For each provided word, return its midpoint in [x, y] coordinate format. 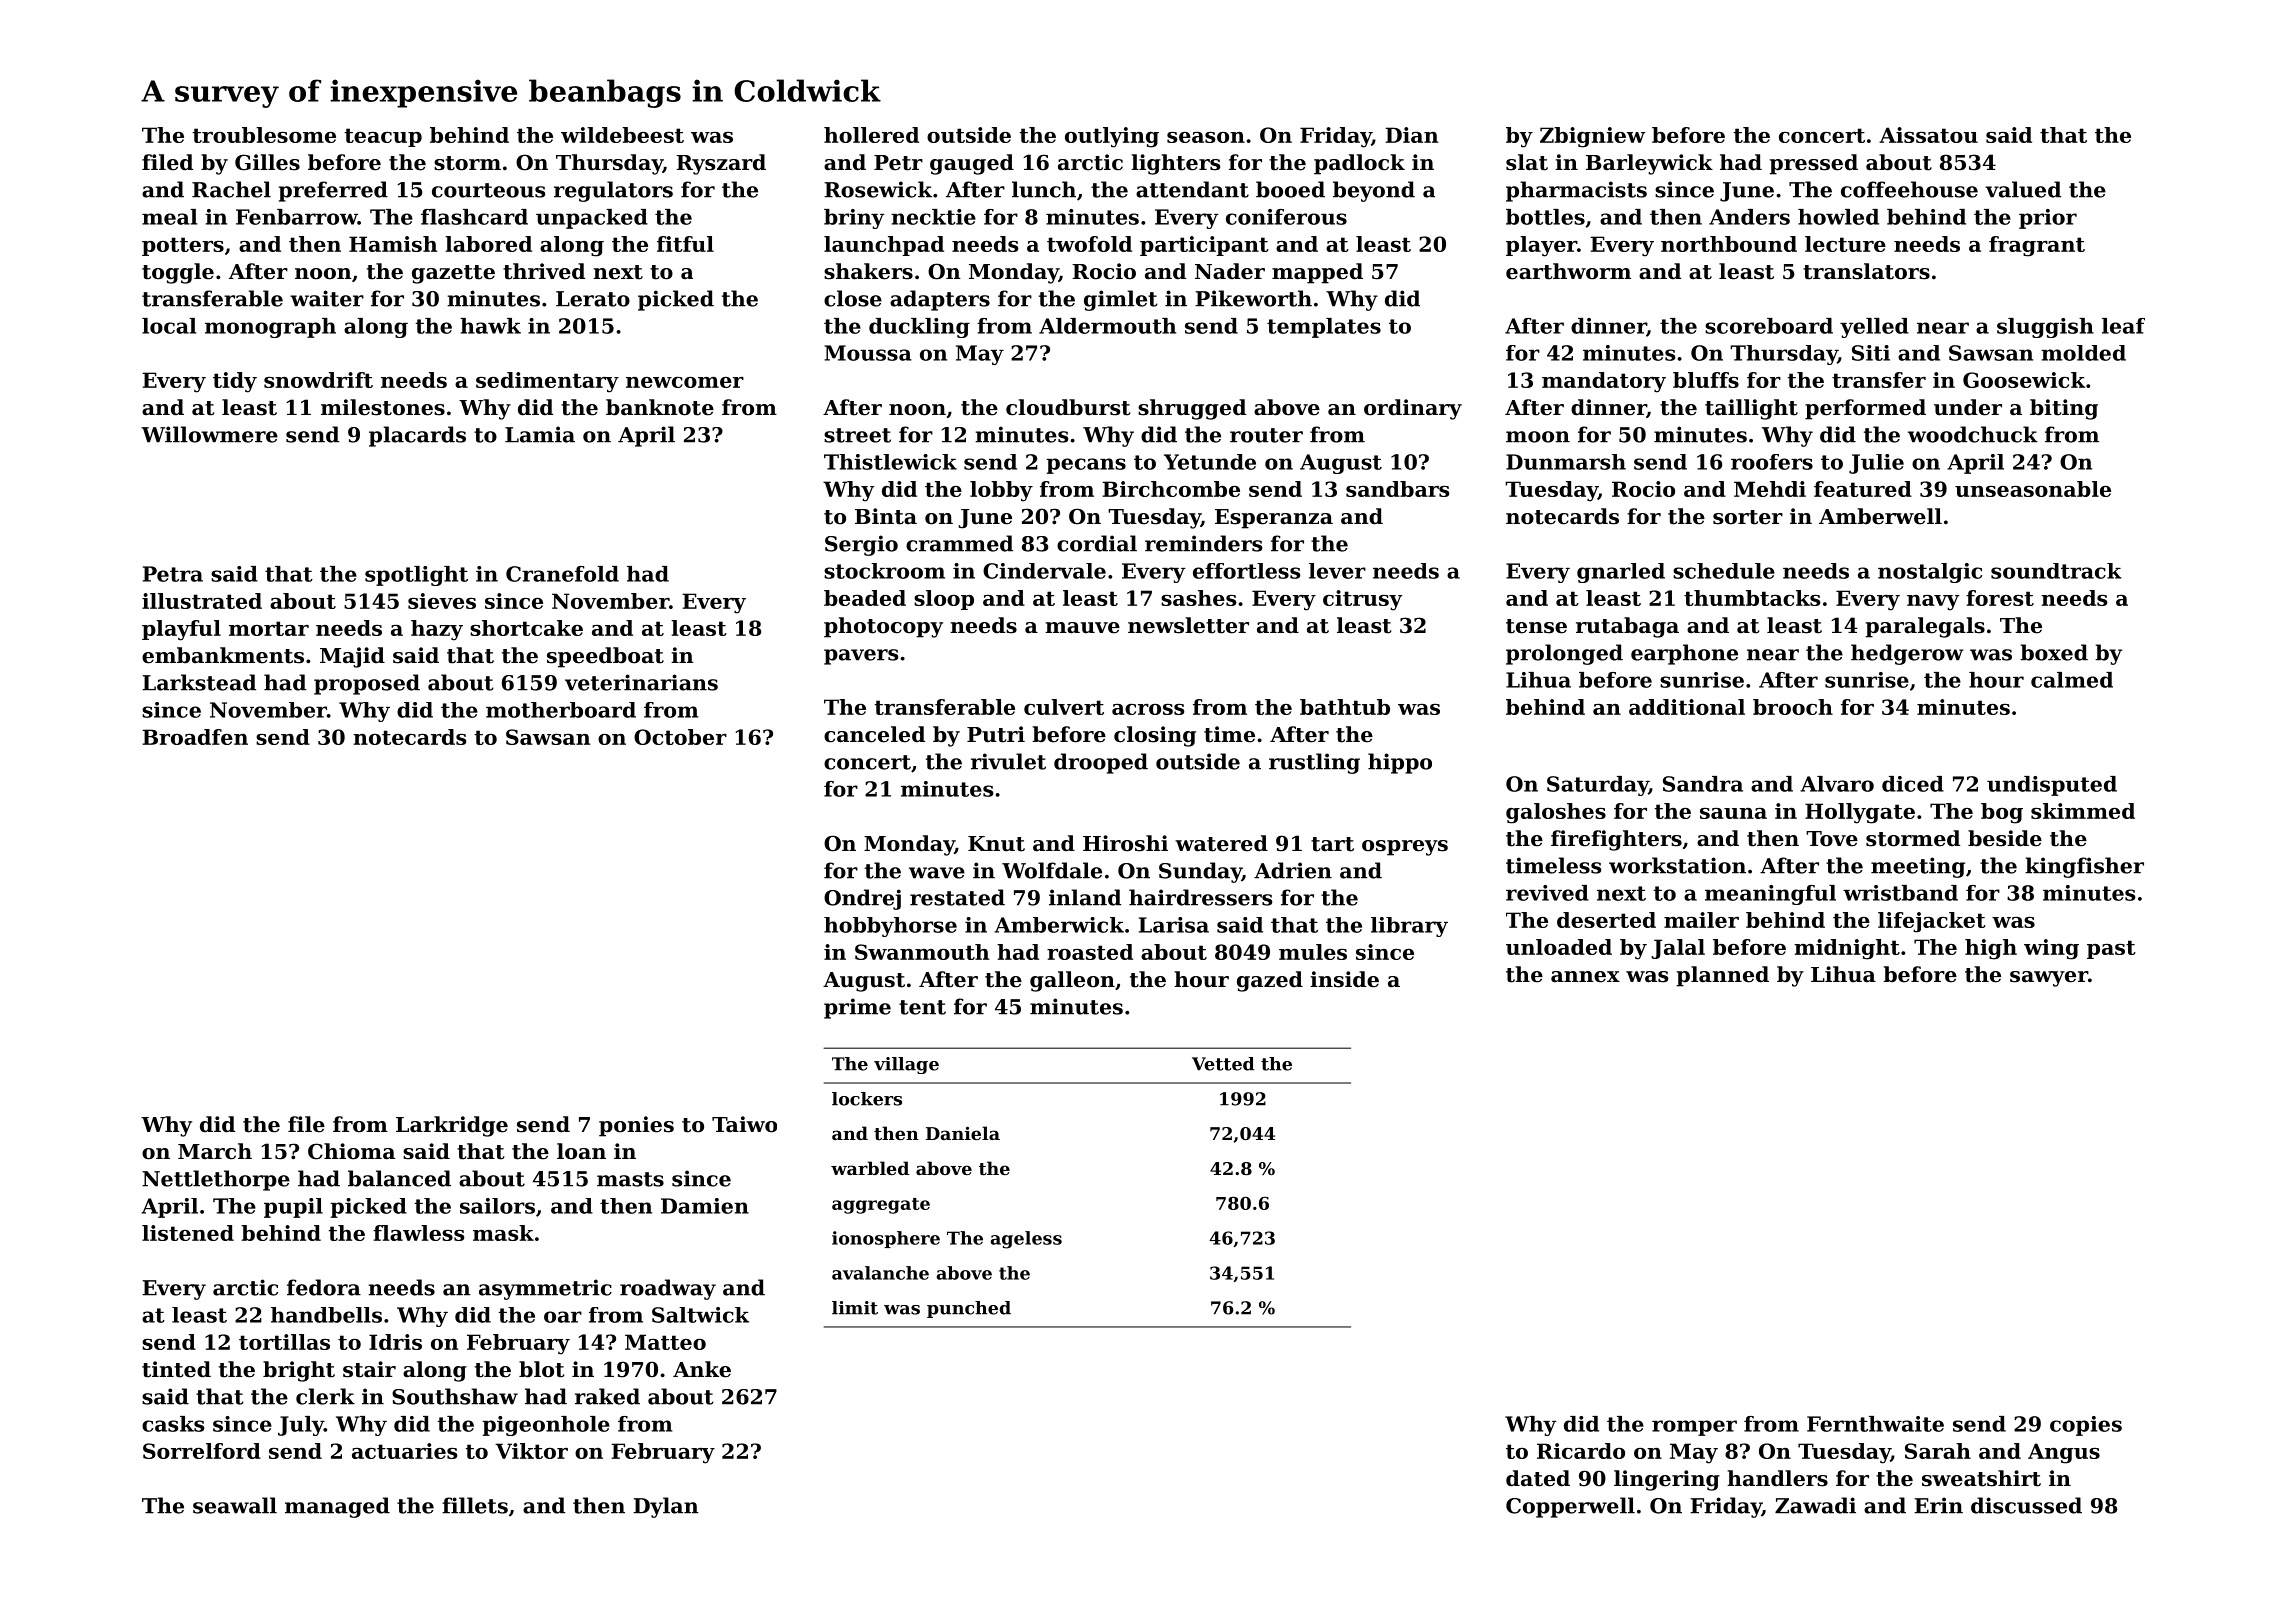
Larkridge [452, 1126]
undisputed [2052, 786]
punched [969, 1309]
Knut [996, 844]
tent [922, 1007]
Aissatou [1928, 135]
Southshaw [455, 1396]
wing [2051, 949]
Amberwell [1880, 516]
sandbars [1397, 489]
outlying [1112, 137]
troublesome [264, 135]
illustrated [202, 601]
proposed [367, 684]
